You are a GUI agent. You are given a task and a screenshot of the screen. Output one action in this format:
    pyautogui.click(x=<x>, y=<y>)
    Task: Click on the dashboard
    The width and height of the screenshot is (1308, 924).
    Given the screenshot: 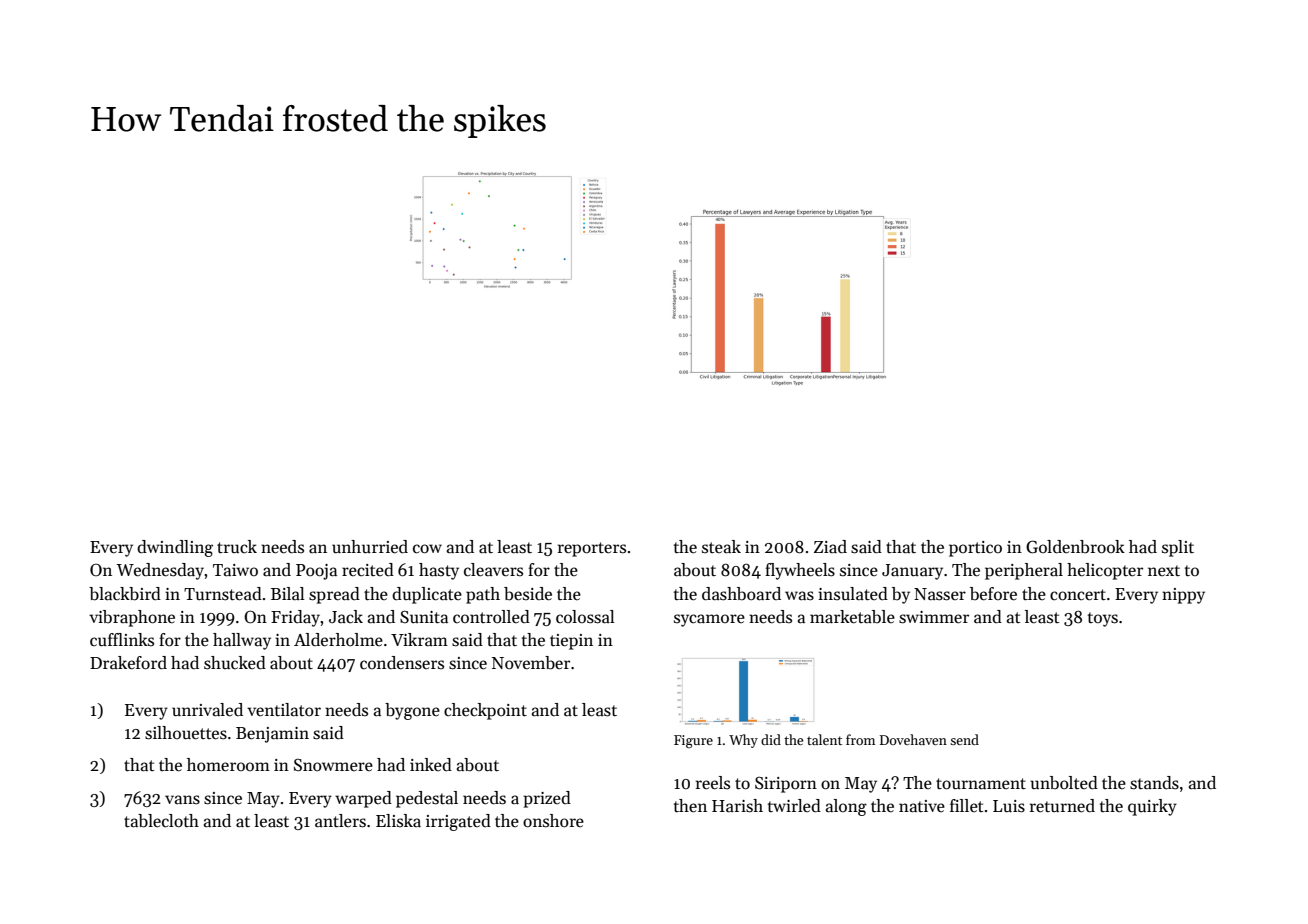 What is the action you would take?
    pyautogui.click(x=741, y=594)
